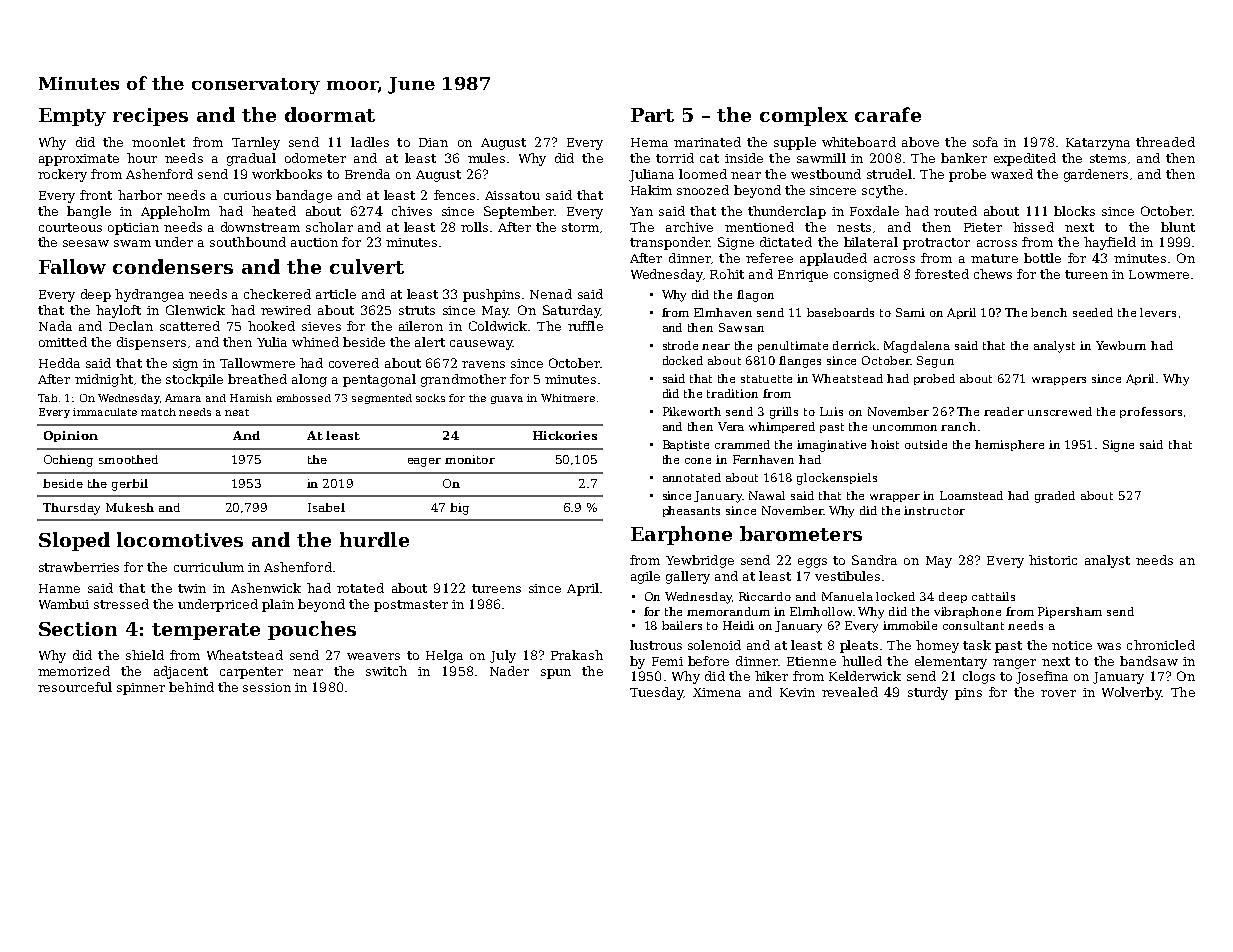 The image size is (1233, 952). What do you see at coordinates (72, 117) in the document?
I see `Empty` at bounding box center [72, 117].
